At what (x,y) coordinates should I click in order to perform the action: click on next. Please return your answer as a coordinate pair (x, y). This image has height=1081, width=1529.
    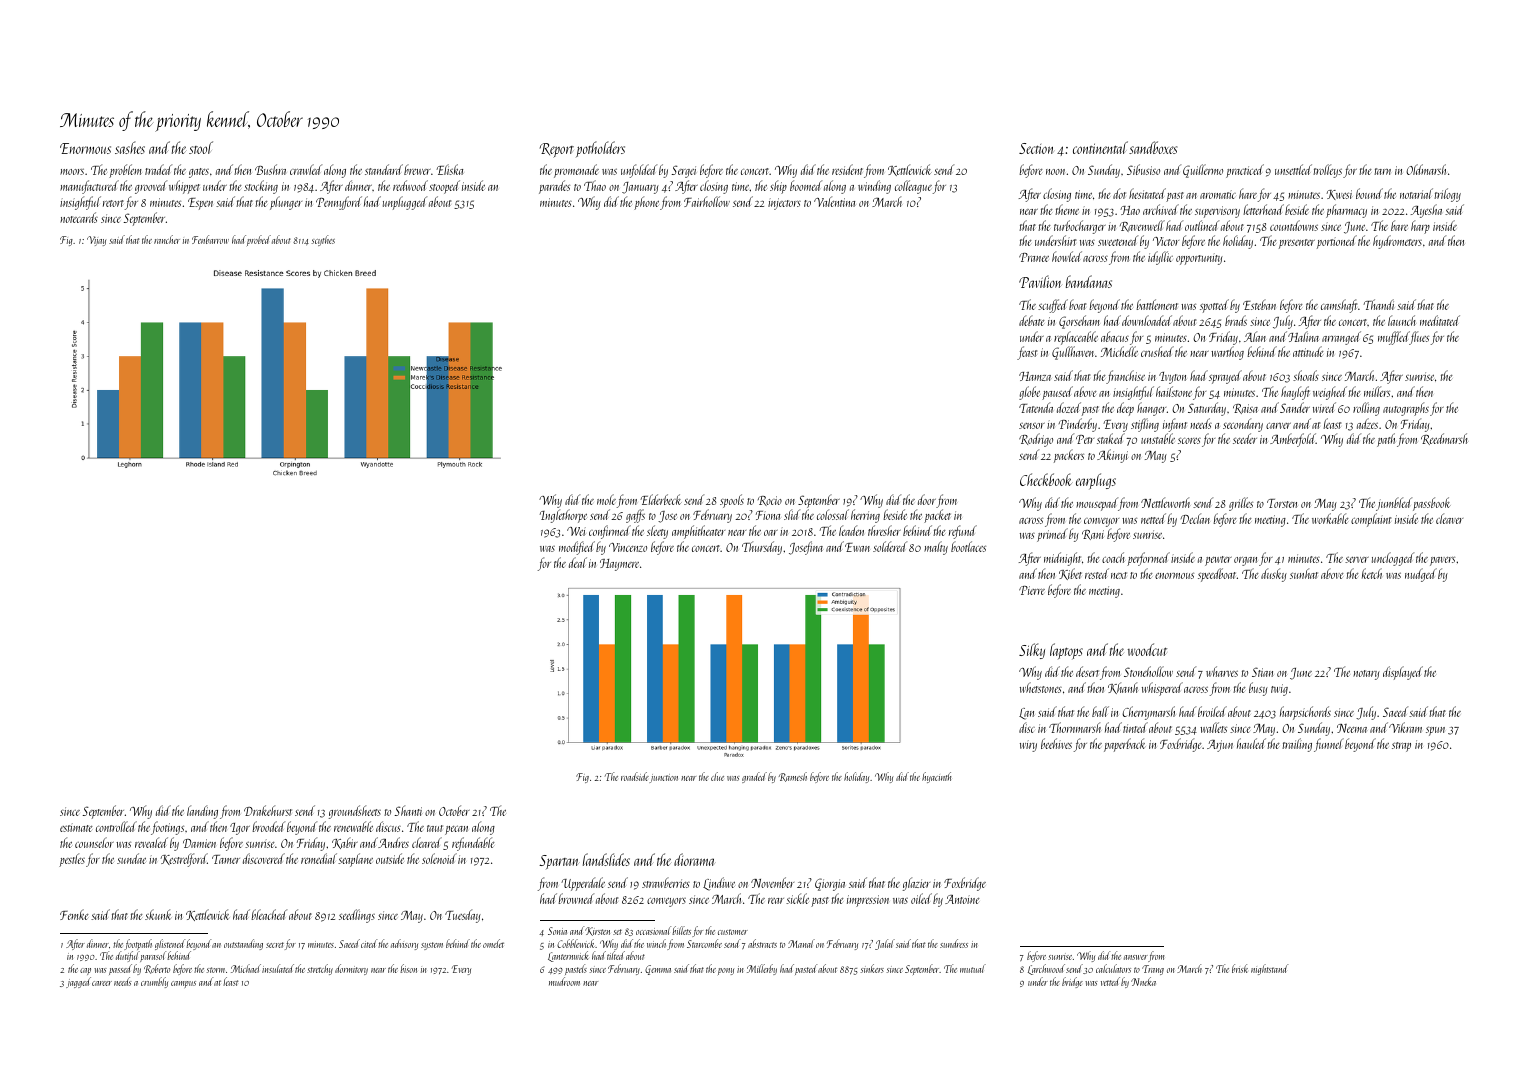
    Looking at the image, I should click on (1119, 575).
